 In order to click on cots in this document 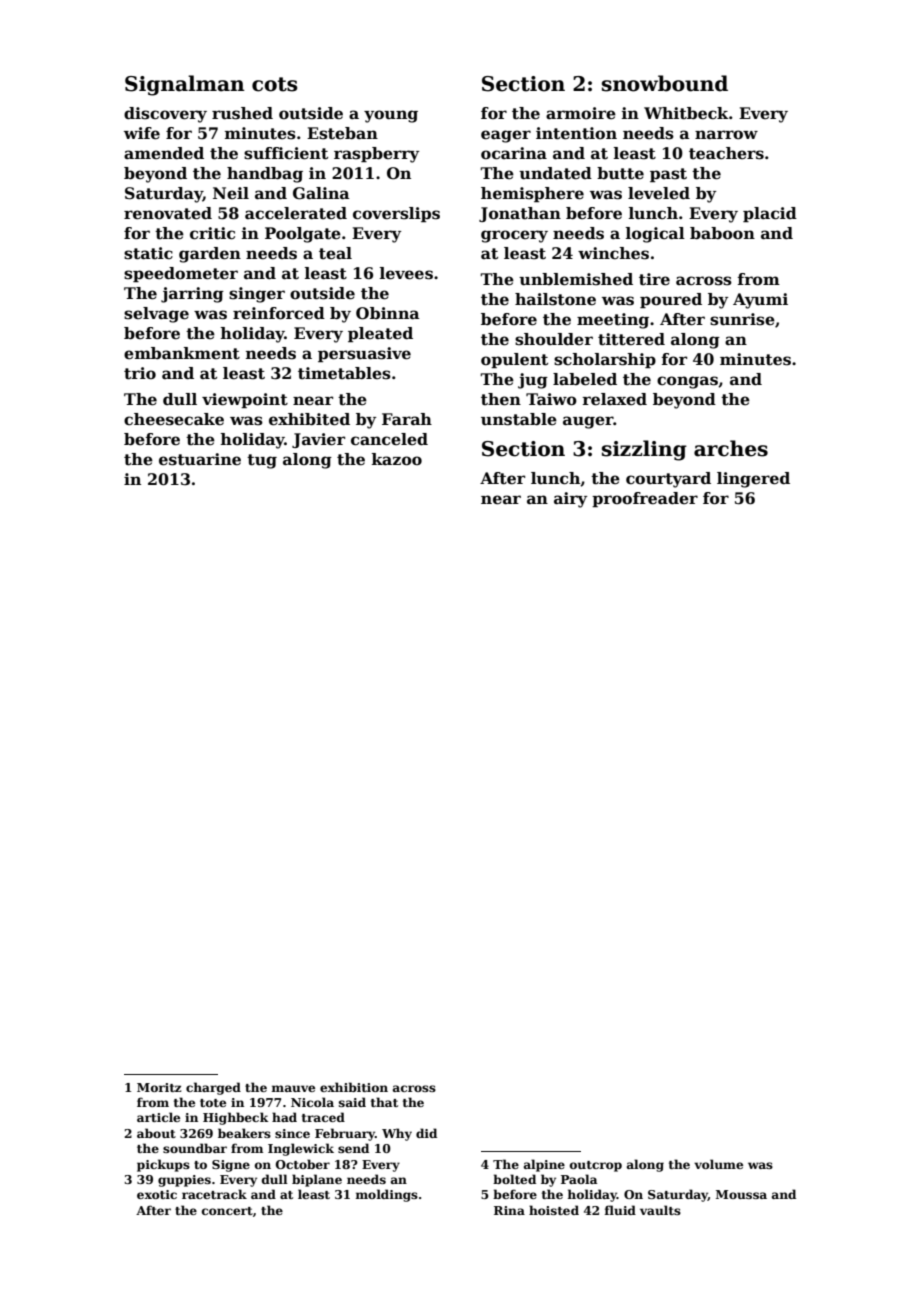, I will do `click(274, 84)`.
